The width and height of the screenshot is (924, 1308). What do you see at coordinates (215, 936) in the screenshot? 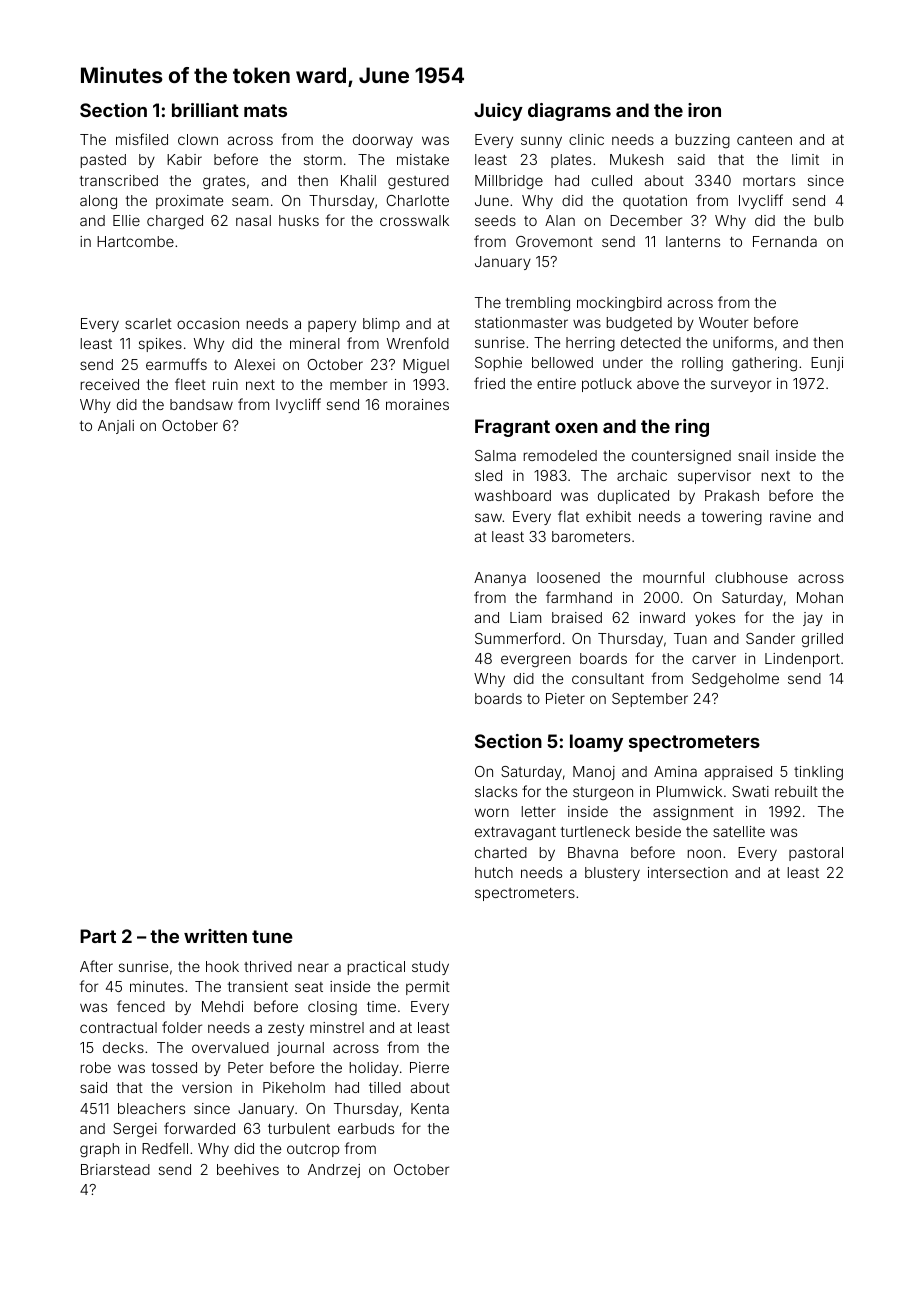
I see `written` at bounding box center [215, 936].
